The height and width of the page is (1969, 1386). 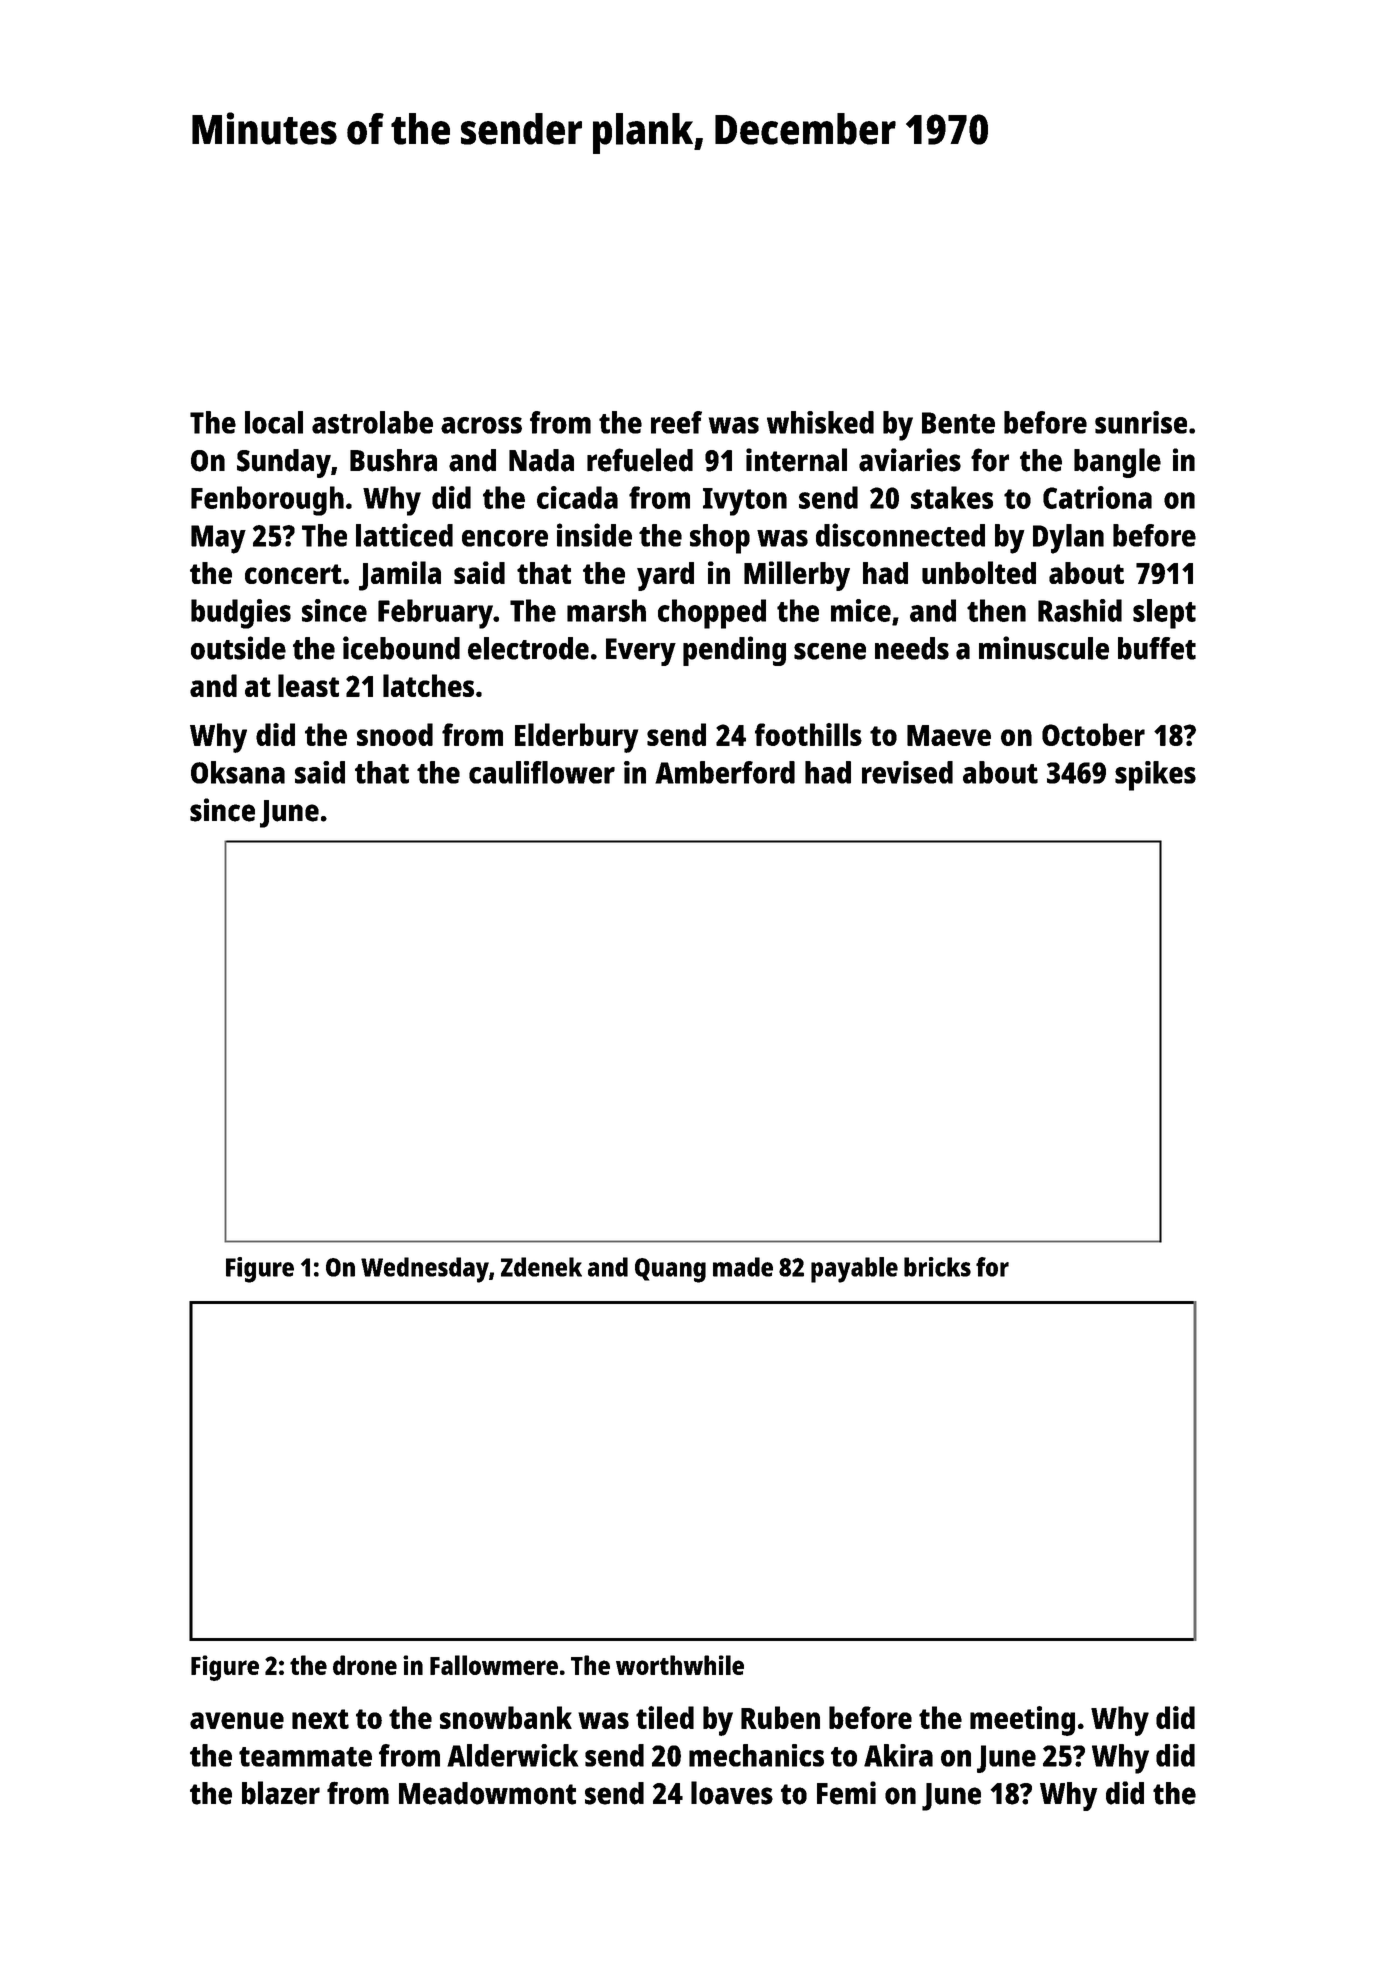 What do you see at coordinates (898, 1755) in the page?
I see `Akira` at bounding box center [898, 1755].
